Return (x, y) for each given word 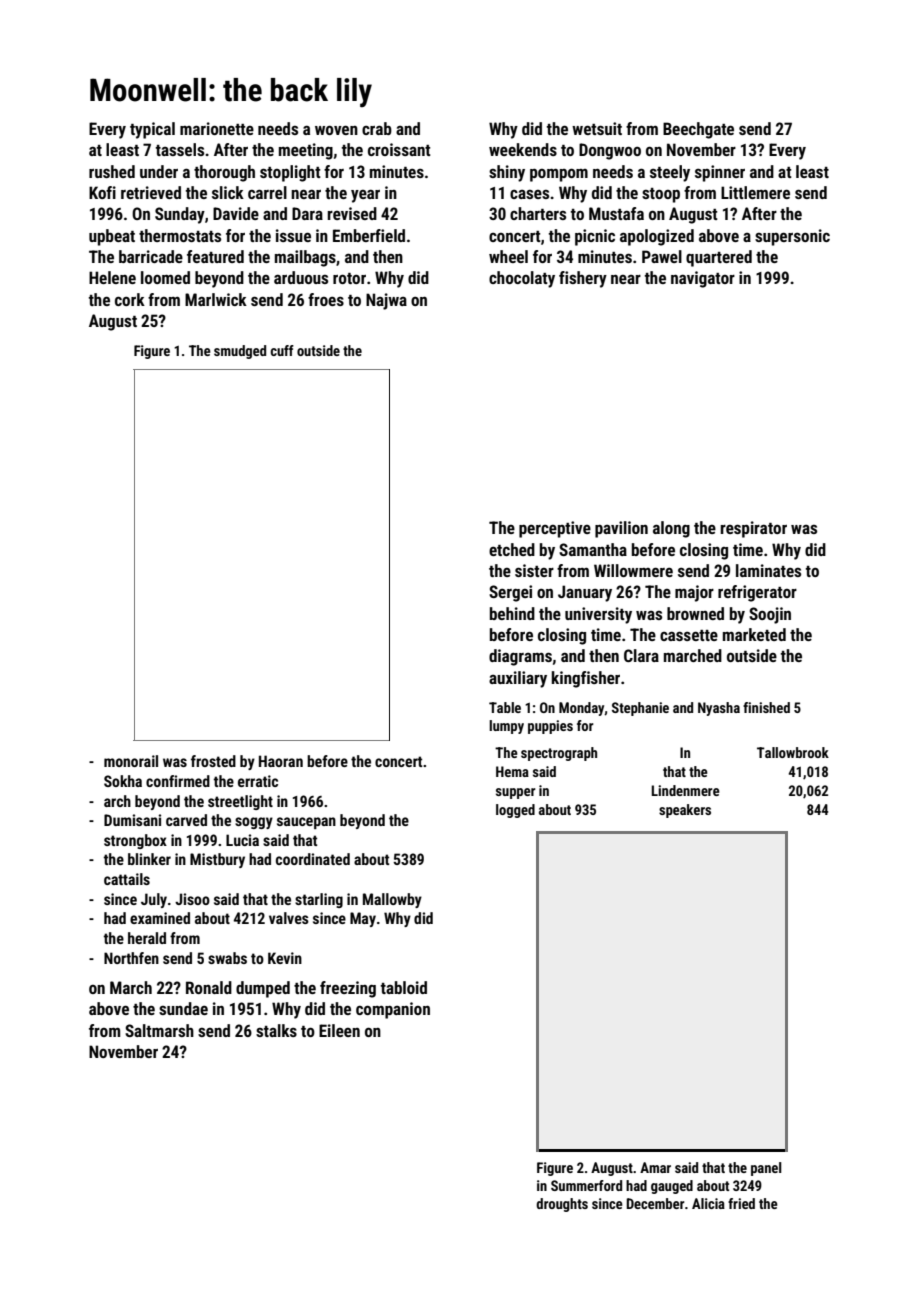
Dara (307, 213)
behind (512, 613)
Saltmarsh (159, 1030)
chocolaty (522, 279)
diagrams (520, 657)
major (694, 593)
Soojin (770, 615)
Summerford (586, 1185)
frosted (213, 761)
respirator (754, 529)
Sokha (123, 781)
